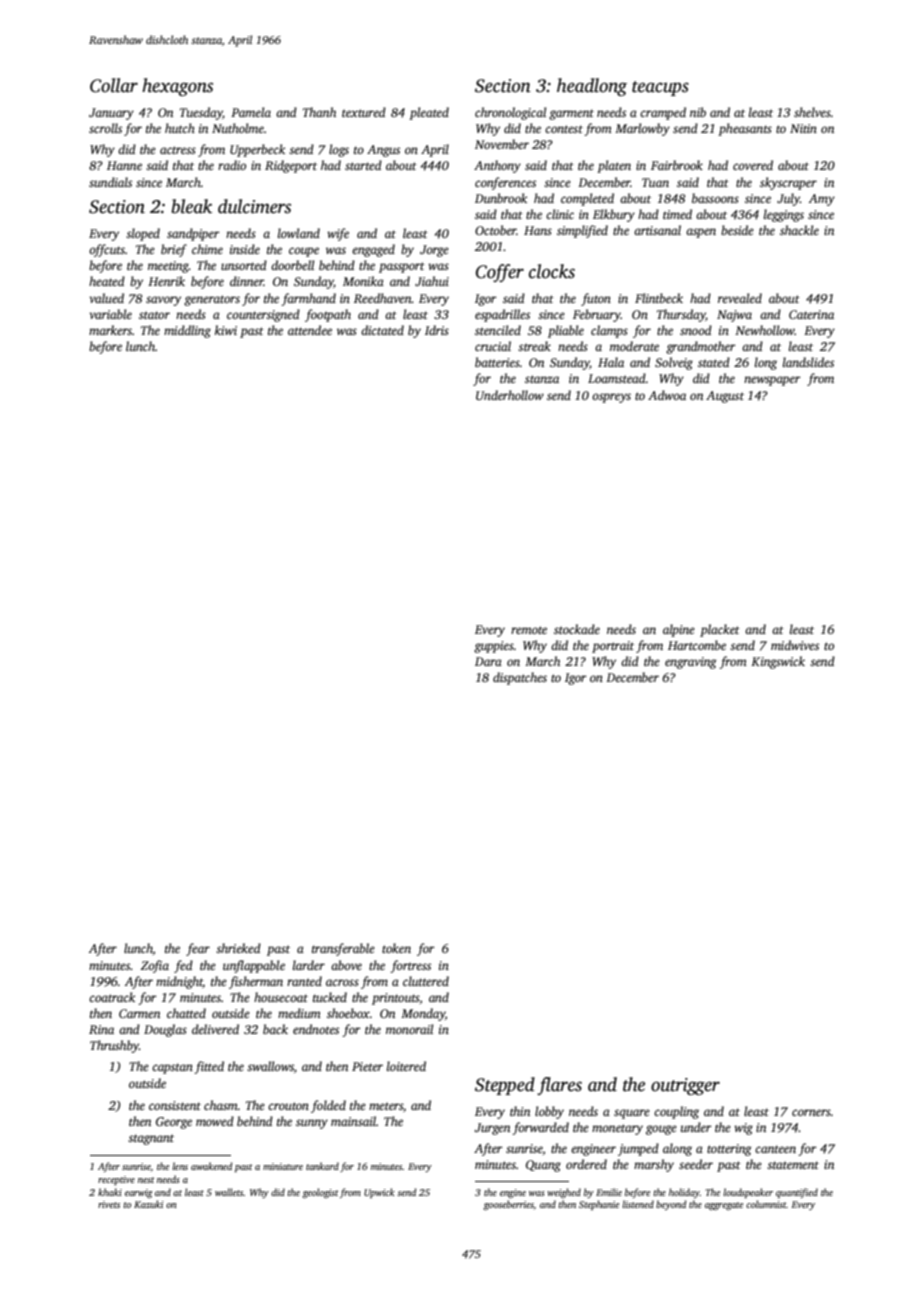  What do you see at coordinates (114, 85) in the document?
I see `Collar` at bounding box center [114, 85].
